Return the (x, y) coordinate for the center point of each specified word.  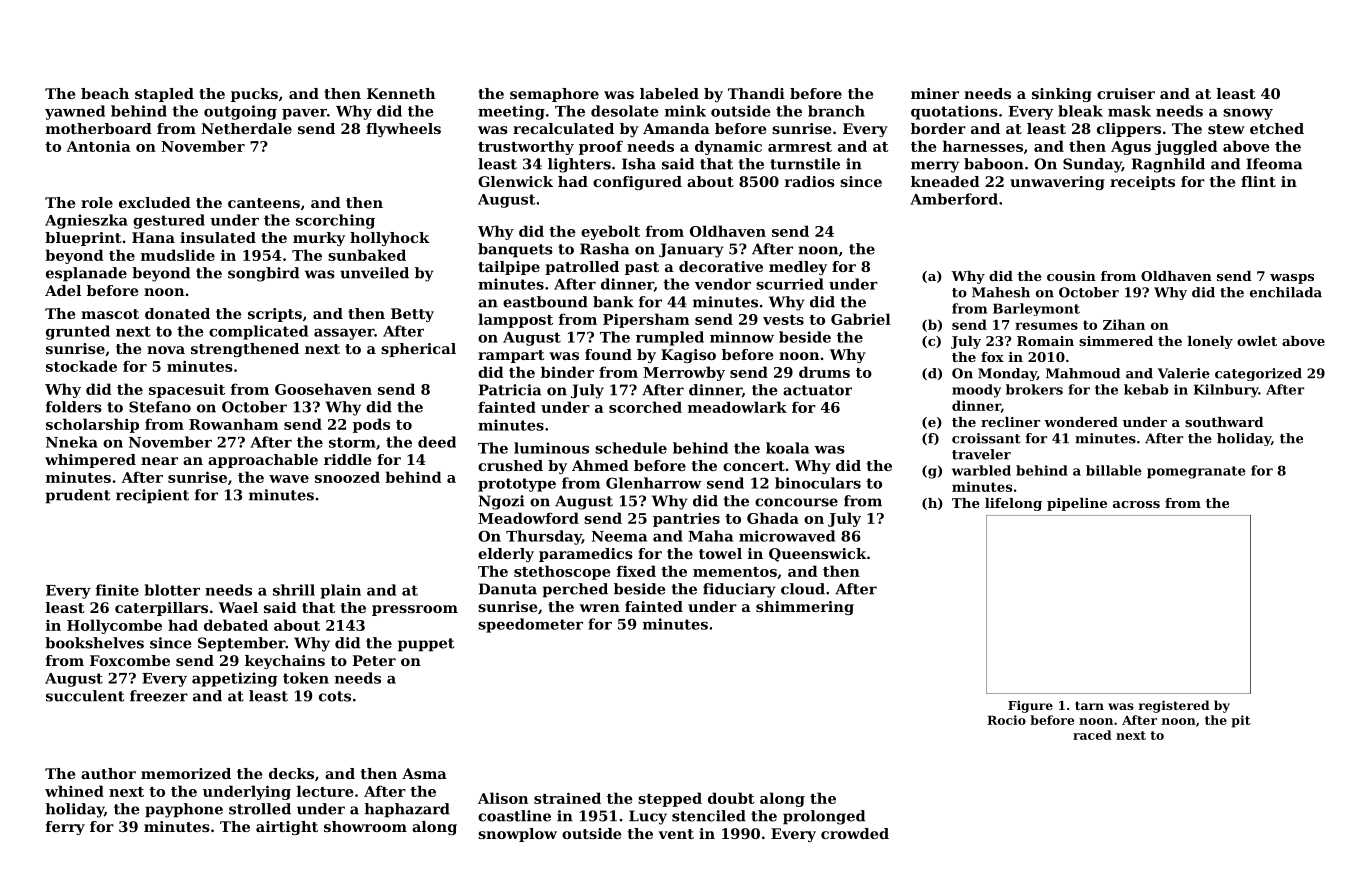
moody (976, 391)
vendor (723, 284)
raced (1092, 735)
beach (105, 93)
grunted (78, 332)
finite (117, 590)
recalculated (563, 128)
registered (1174, 706)
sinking (1062, 95)
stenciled (709, 816)
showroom (365, 826)
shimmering (805, 608)
